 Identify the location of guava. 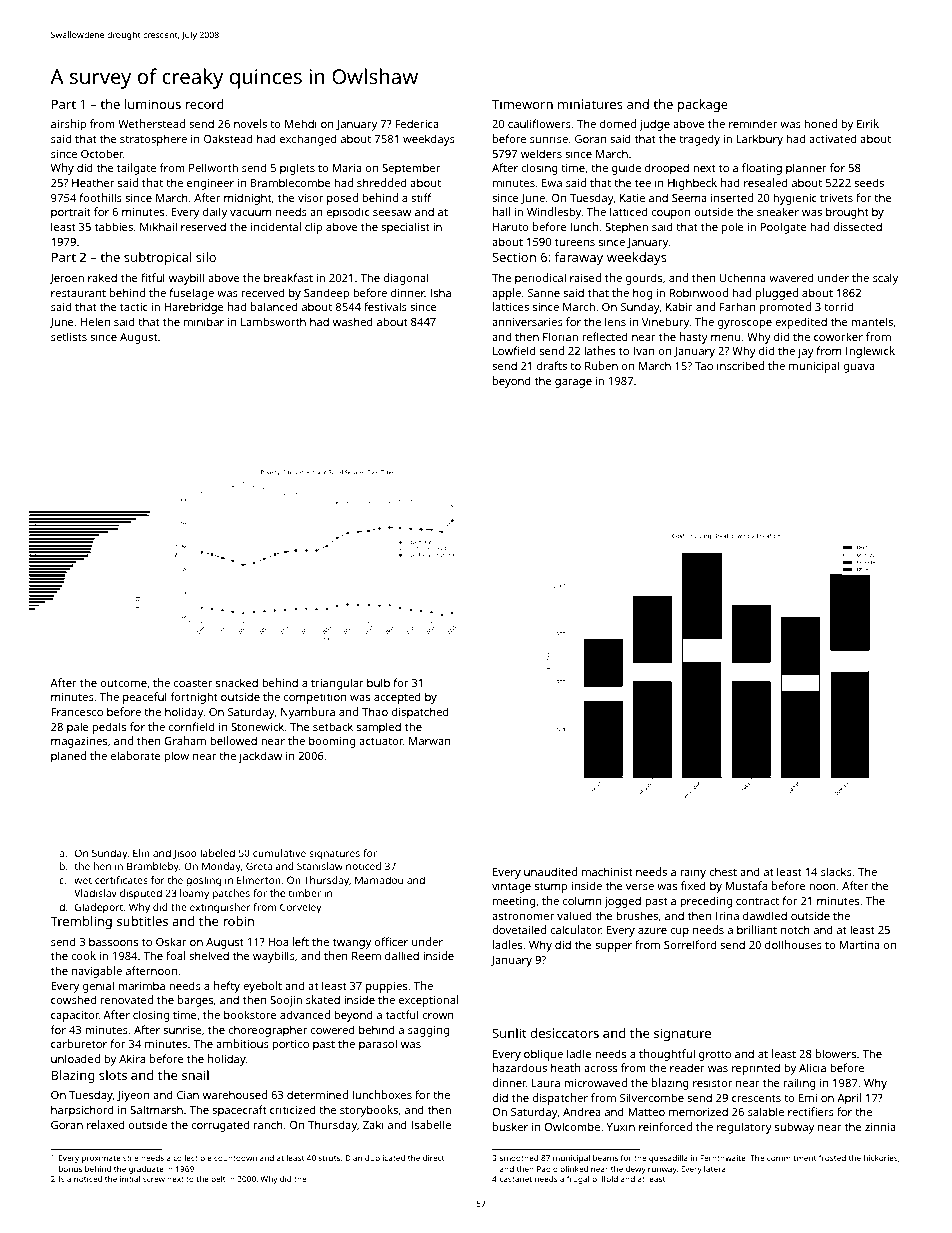
(859, 368).
